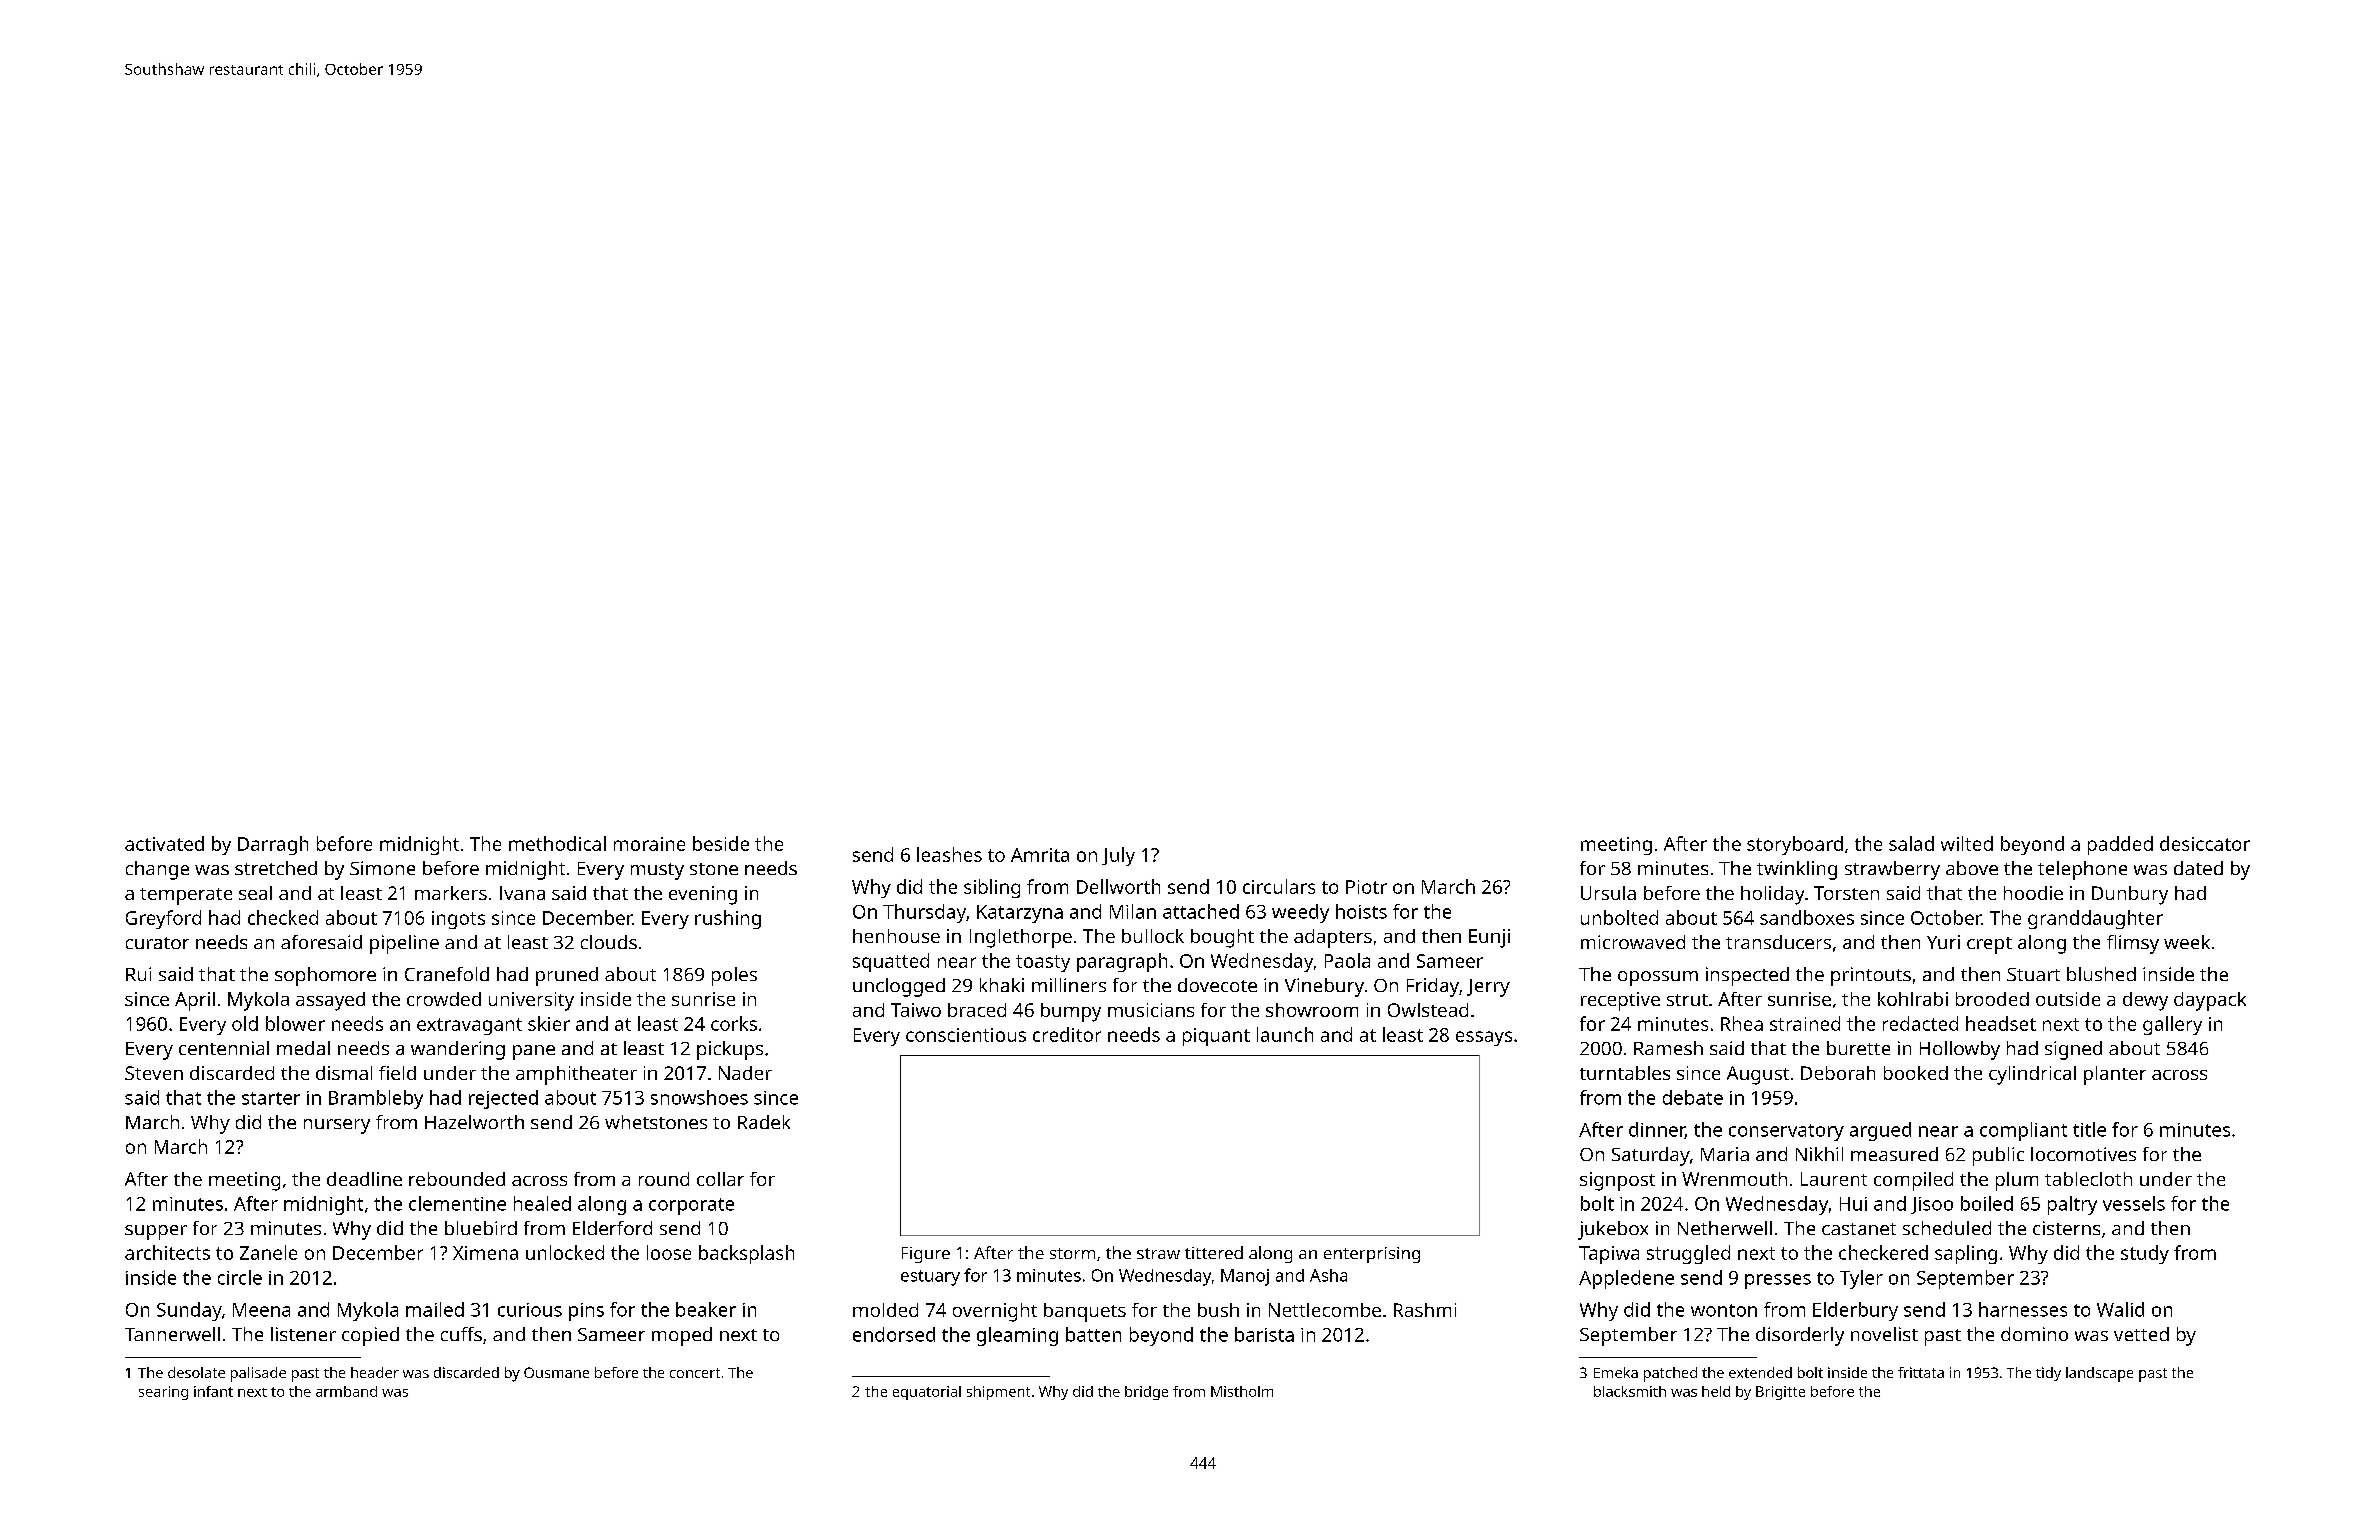 The image size is (2380, 1540). I want to click on July, so click(1118, 856).
